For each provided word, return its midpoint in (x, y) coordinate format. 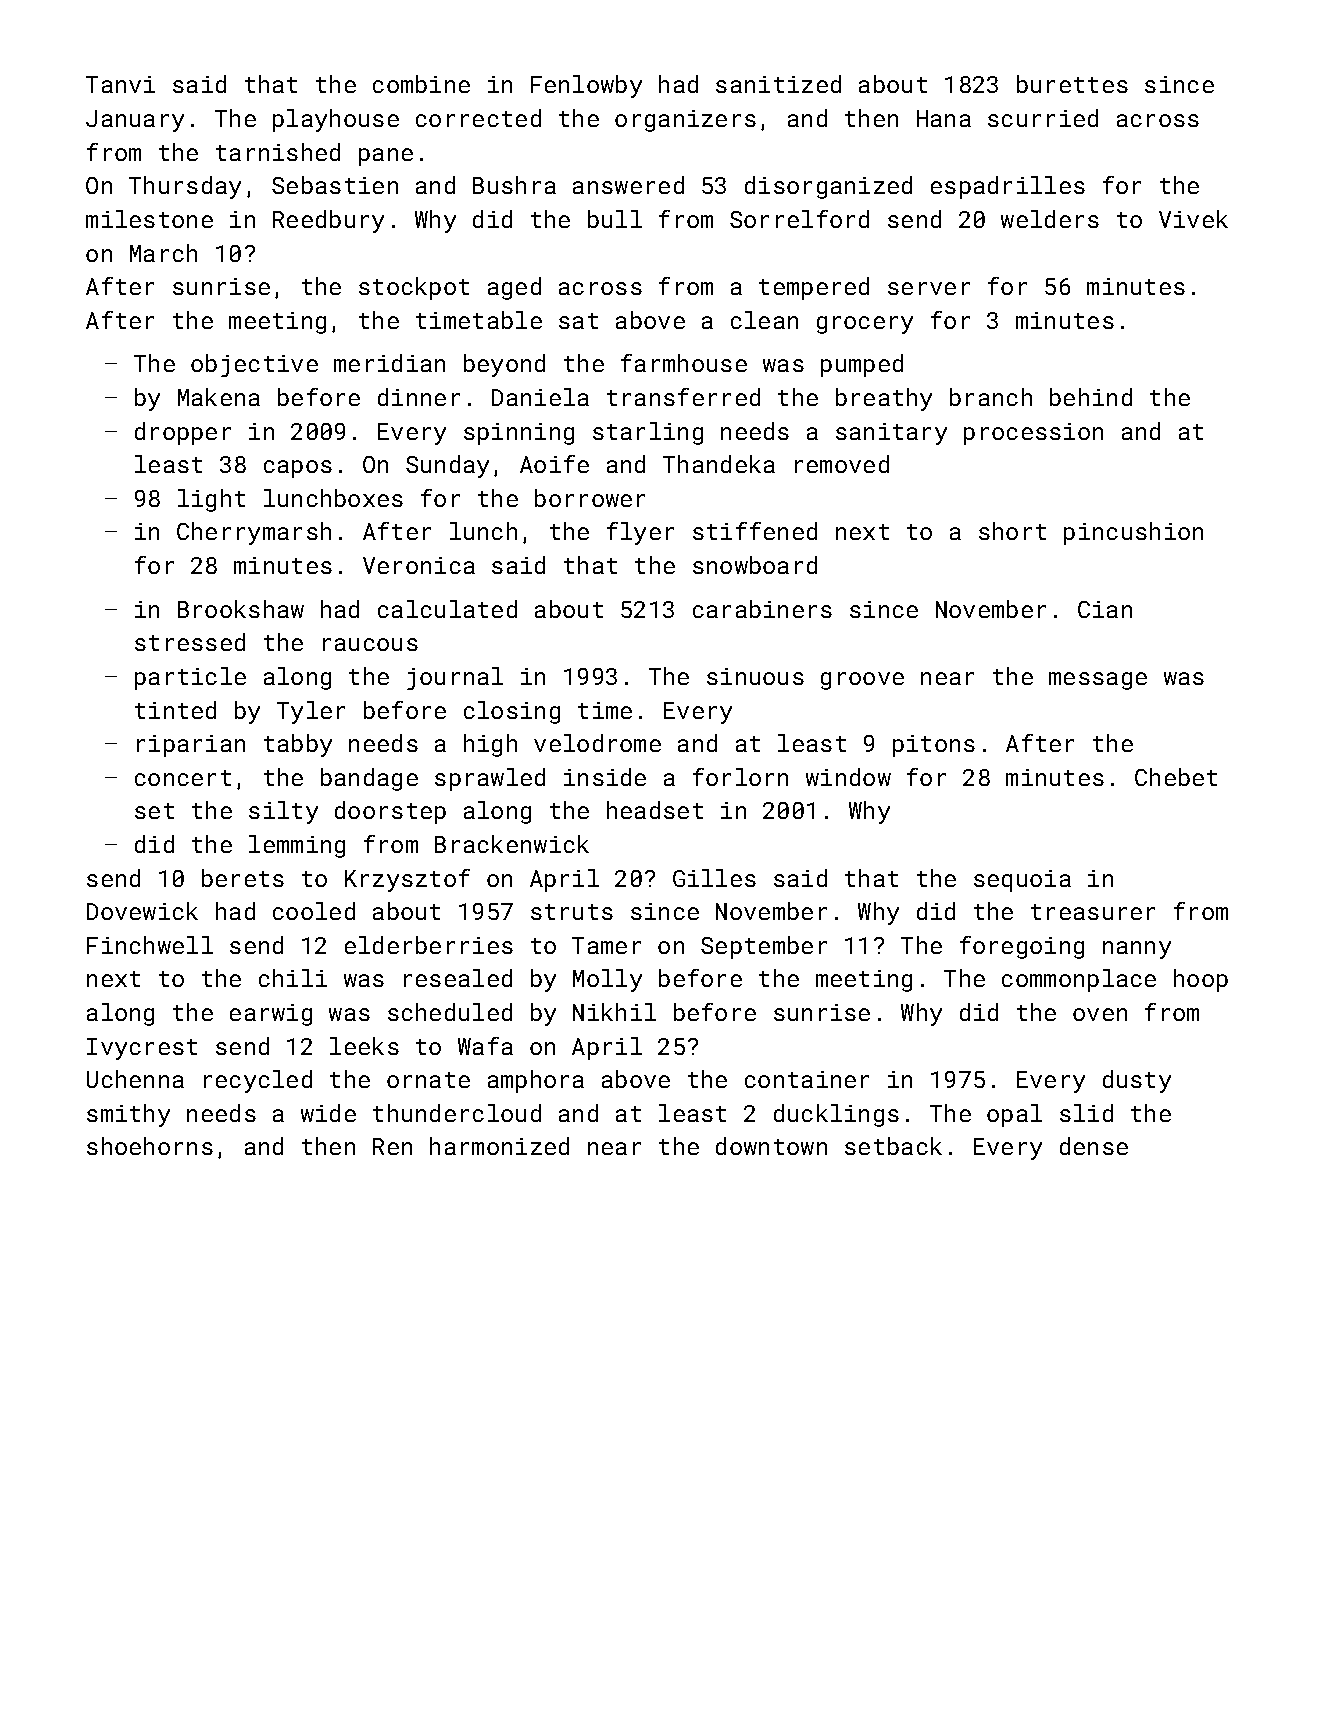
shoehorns (150, 1146)
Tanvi (120, 84)
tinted (175, 710)
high (490, 745)
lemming (297, 846)
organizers (685, 121)
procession (1033, 434)
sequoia (1022, 881)
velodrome (597, 743)
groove (862, 681)
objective (254, 365)
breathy (884, 399)
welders (1050, 219)
